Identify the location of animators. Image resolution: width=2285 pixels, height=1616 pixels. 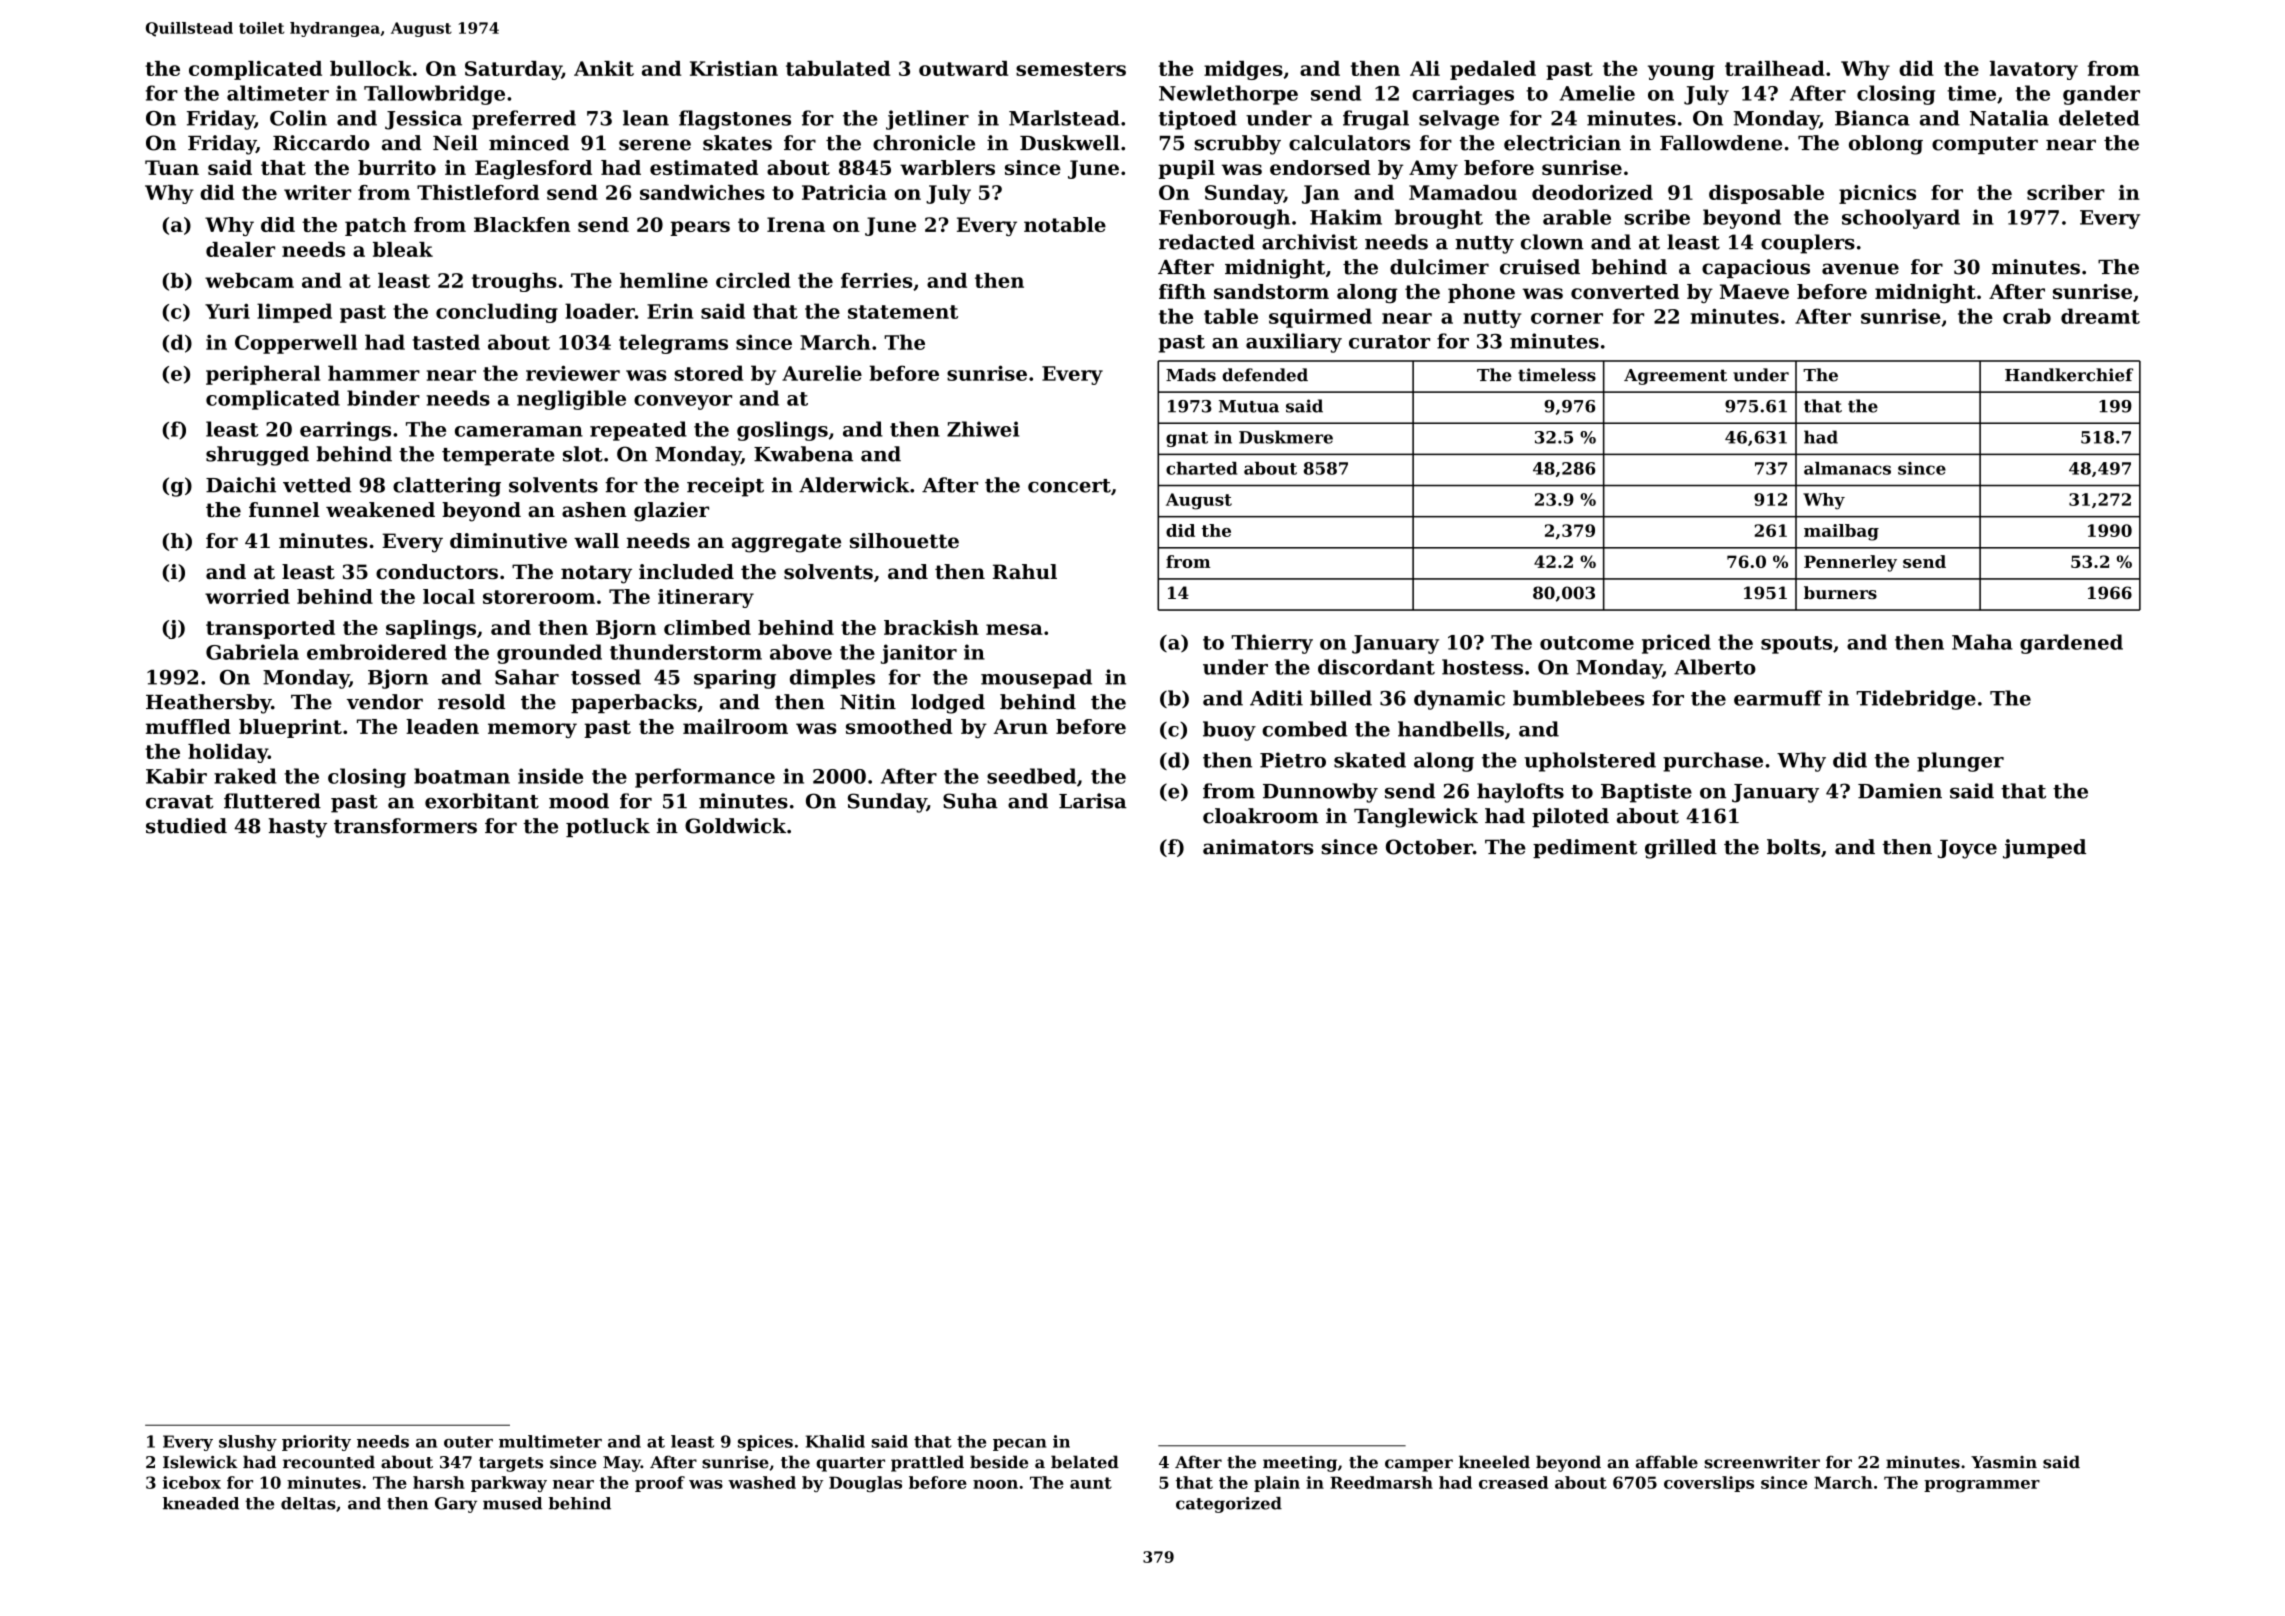
(1258, 847).
